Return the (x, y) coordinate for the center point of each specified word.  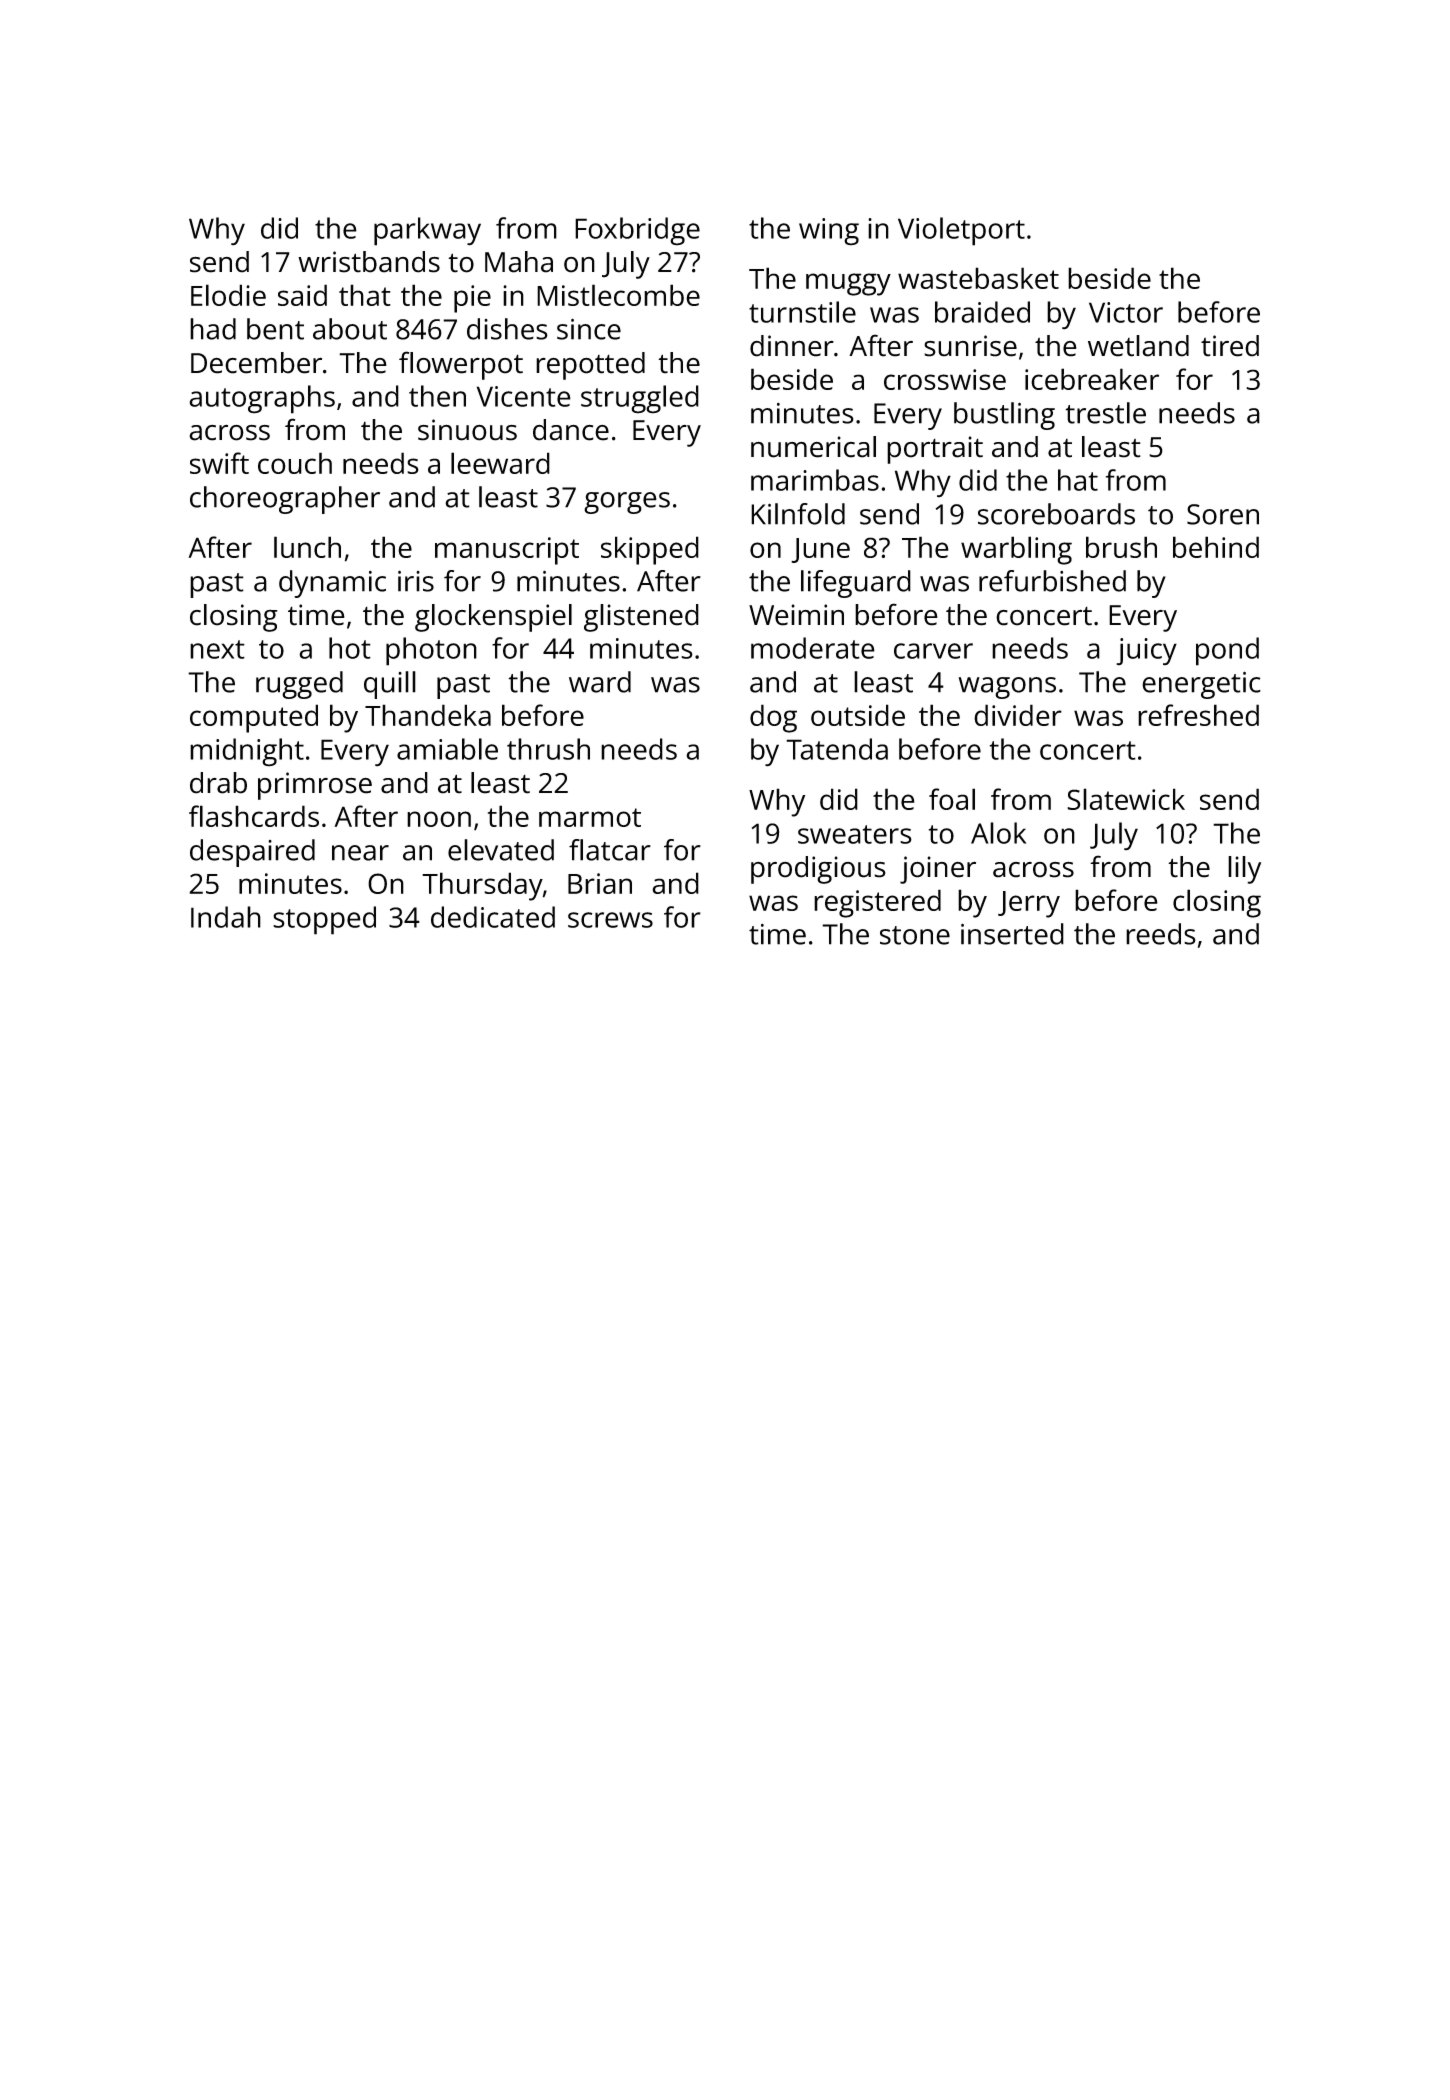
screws (610, 920)
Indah (226, 917)
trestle (1105, 413)
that (365, 295)
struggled (640, 399)
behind (1216, 547)
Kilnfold (798, 514)
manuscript (507, 551)
